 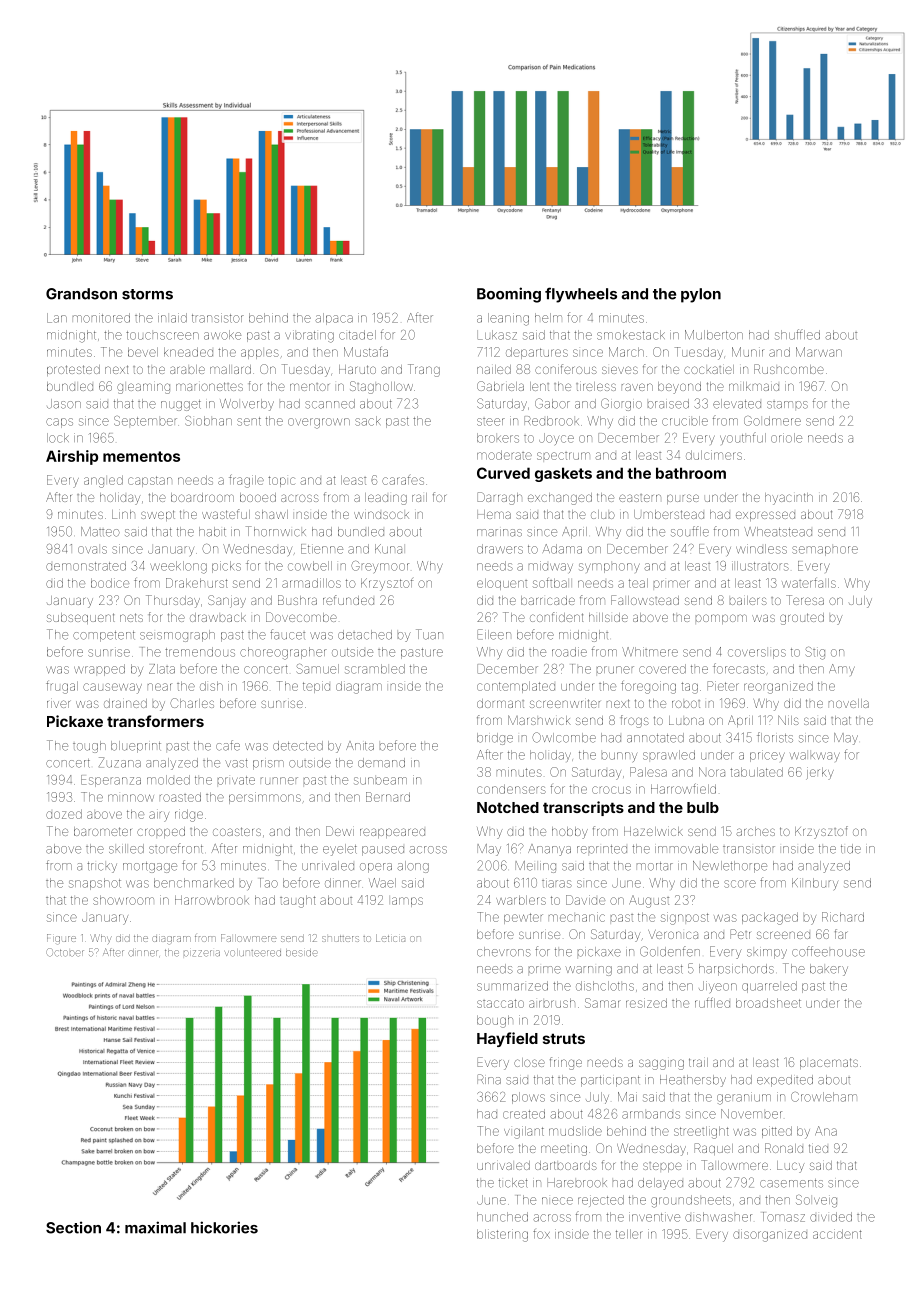 I want to click on alpaca, so click(x=334, y=319).
